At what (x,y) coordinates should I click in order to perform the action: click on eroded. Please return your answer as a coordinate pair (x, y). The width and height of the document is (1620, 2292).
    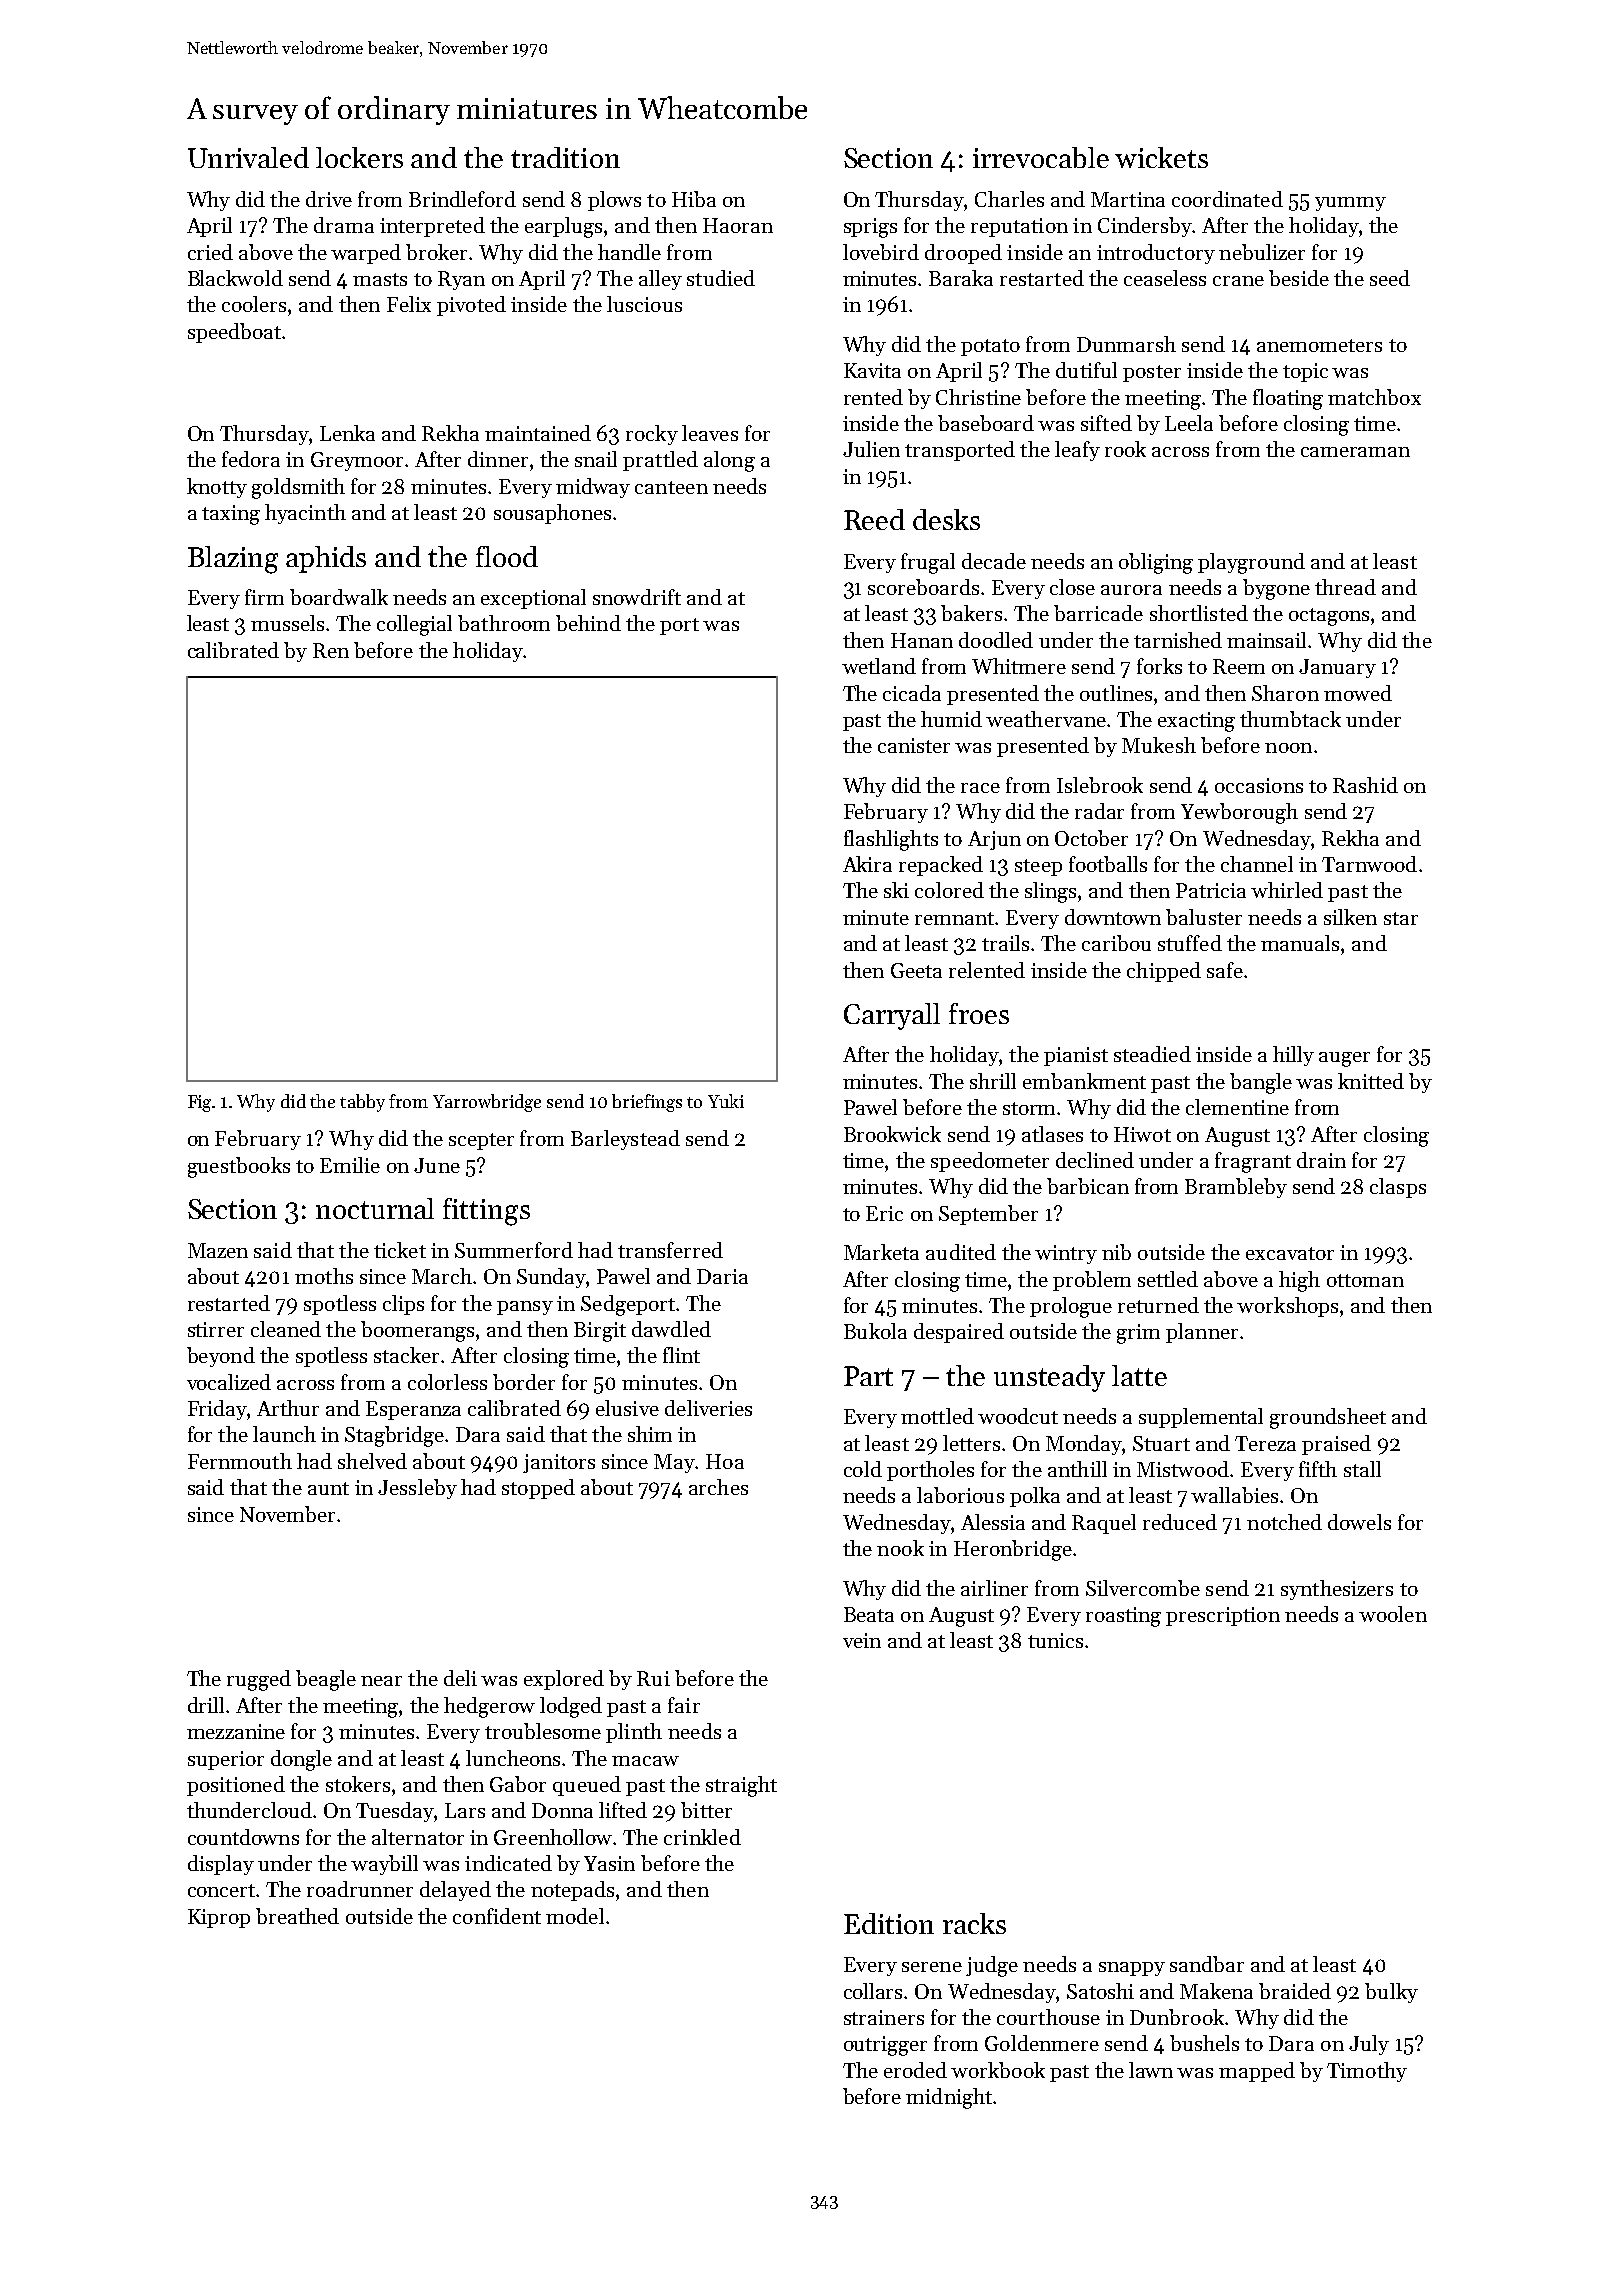
    Looking at the image, I should click on (915, 2070).
